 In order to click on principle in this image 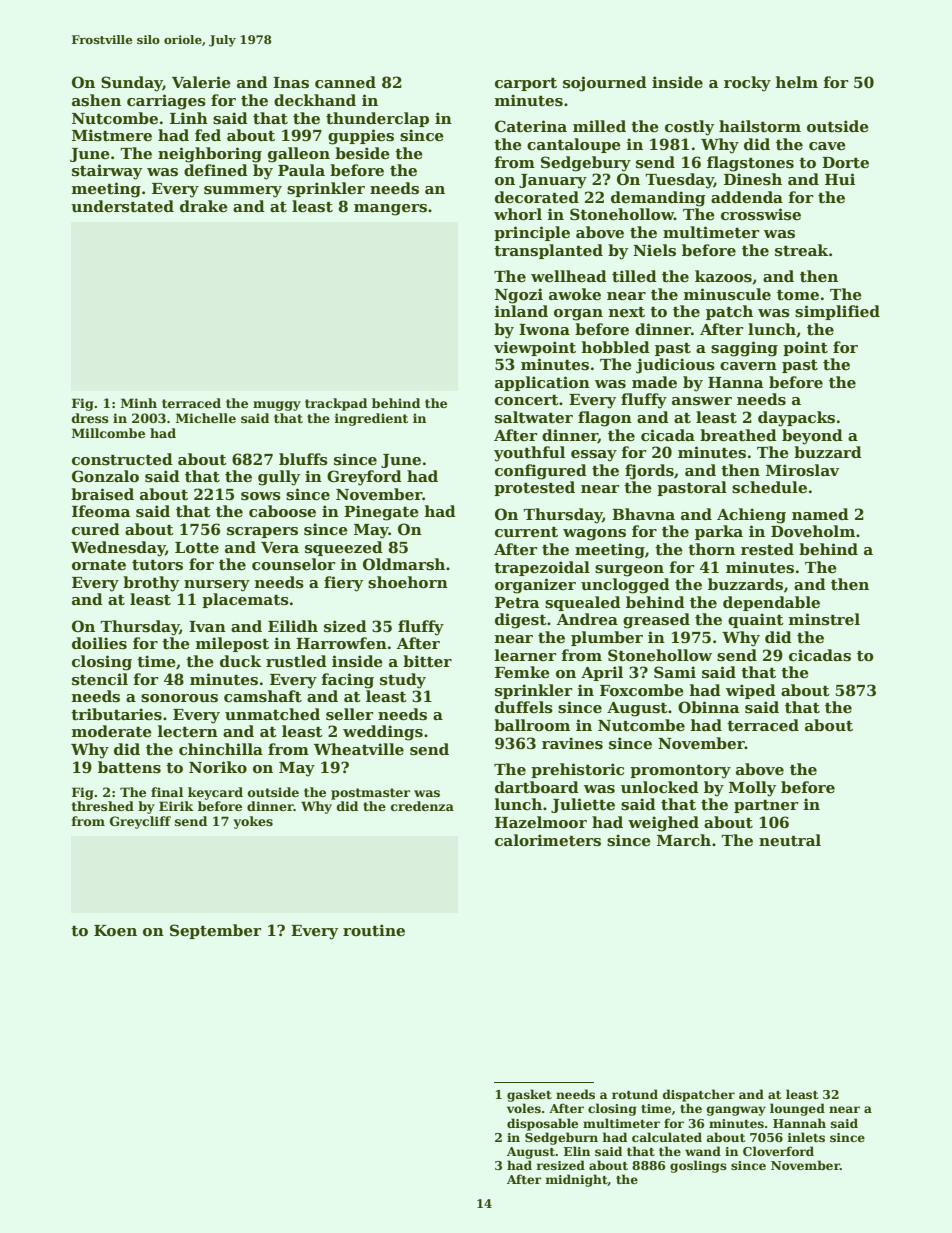, I will do `click(532, 233)`.
